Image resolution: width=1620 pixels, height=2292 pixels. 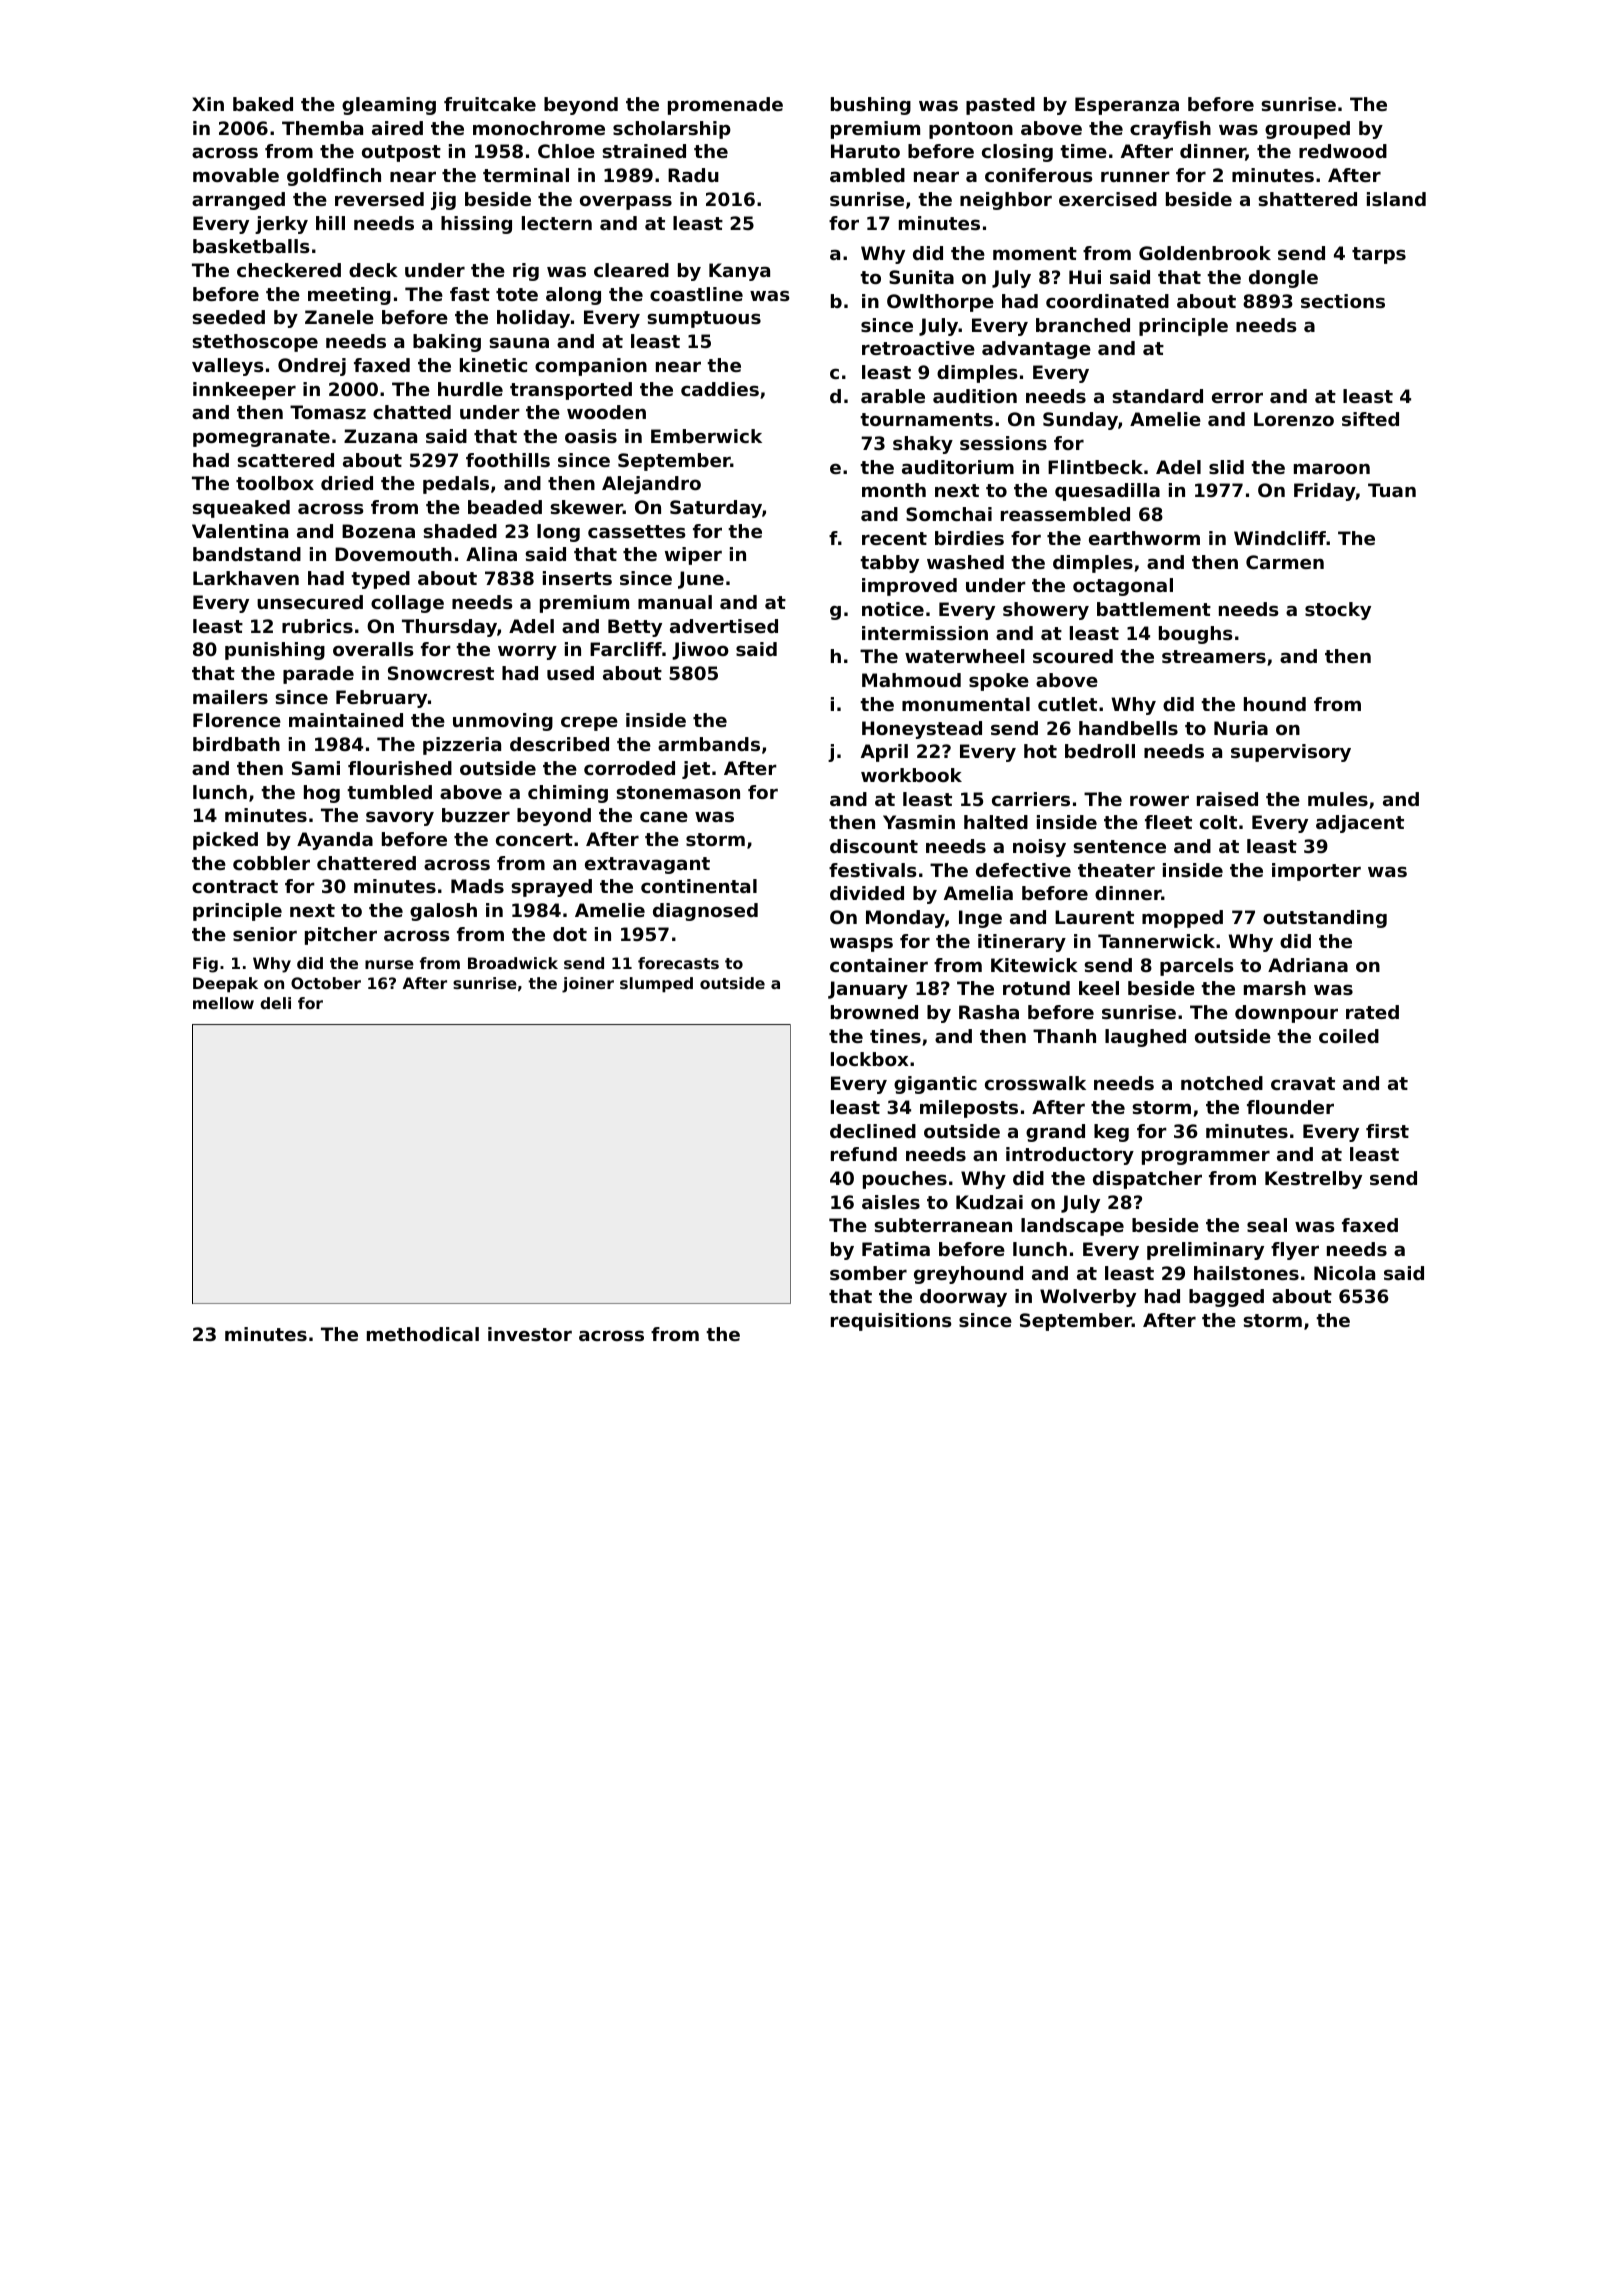 I want to click on Friday, so click(x=1325, y=492).
